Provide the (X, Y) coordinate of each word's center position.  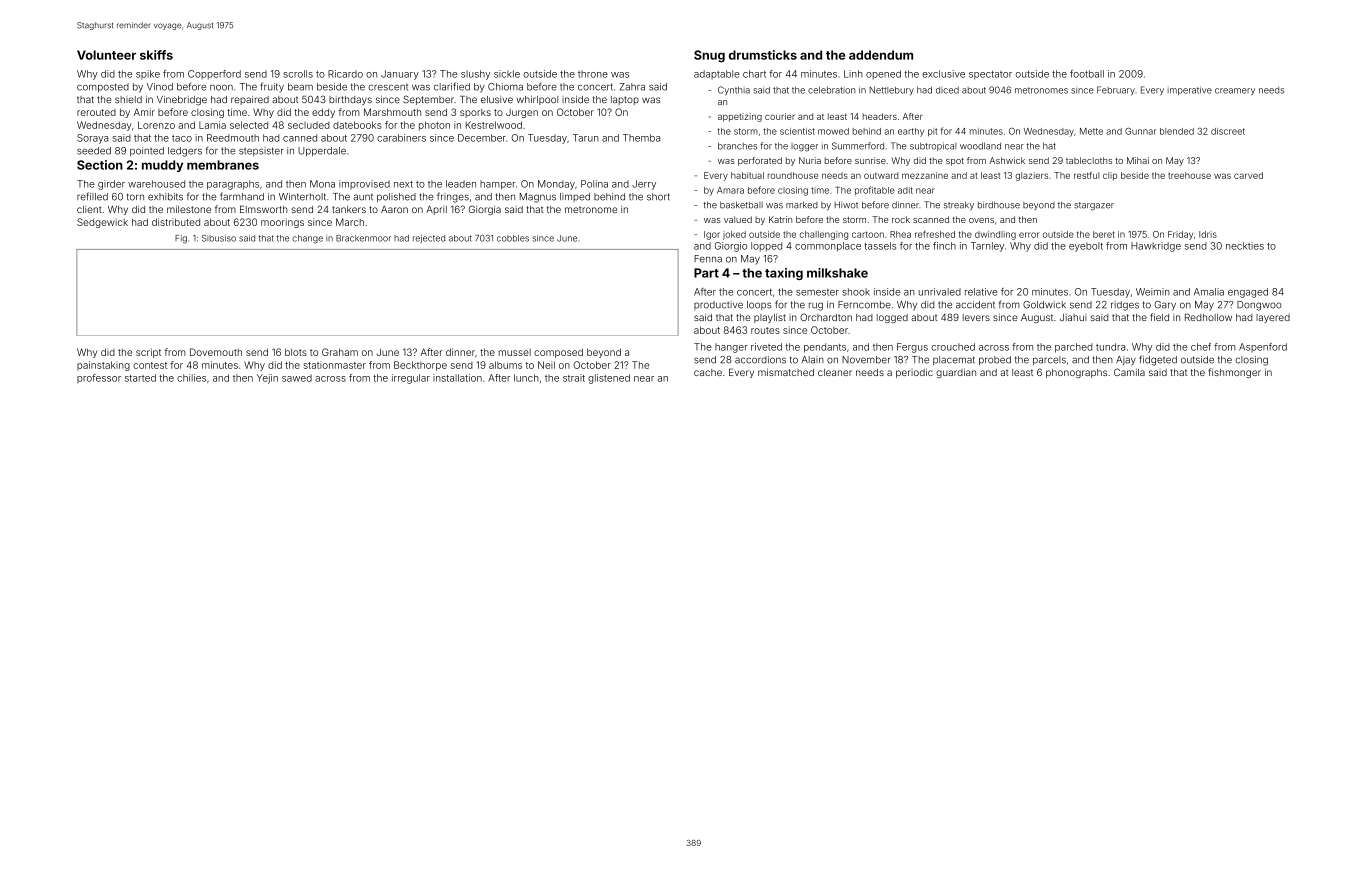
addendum (881, 55)
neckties (1245, 246)
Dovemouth (216, 352)
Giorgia (485, 210)
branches (737, 146)
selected (249, 125)
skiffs (156, 55)
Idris (1208, 234)
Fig (181, 239)
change (307, 239)
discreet (1228, 131)
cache (708, 372)
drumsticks (763, 55)
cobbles (513, 238)
